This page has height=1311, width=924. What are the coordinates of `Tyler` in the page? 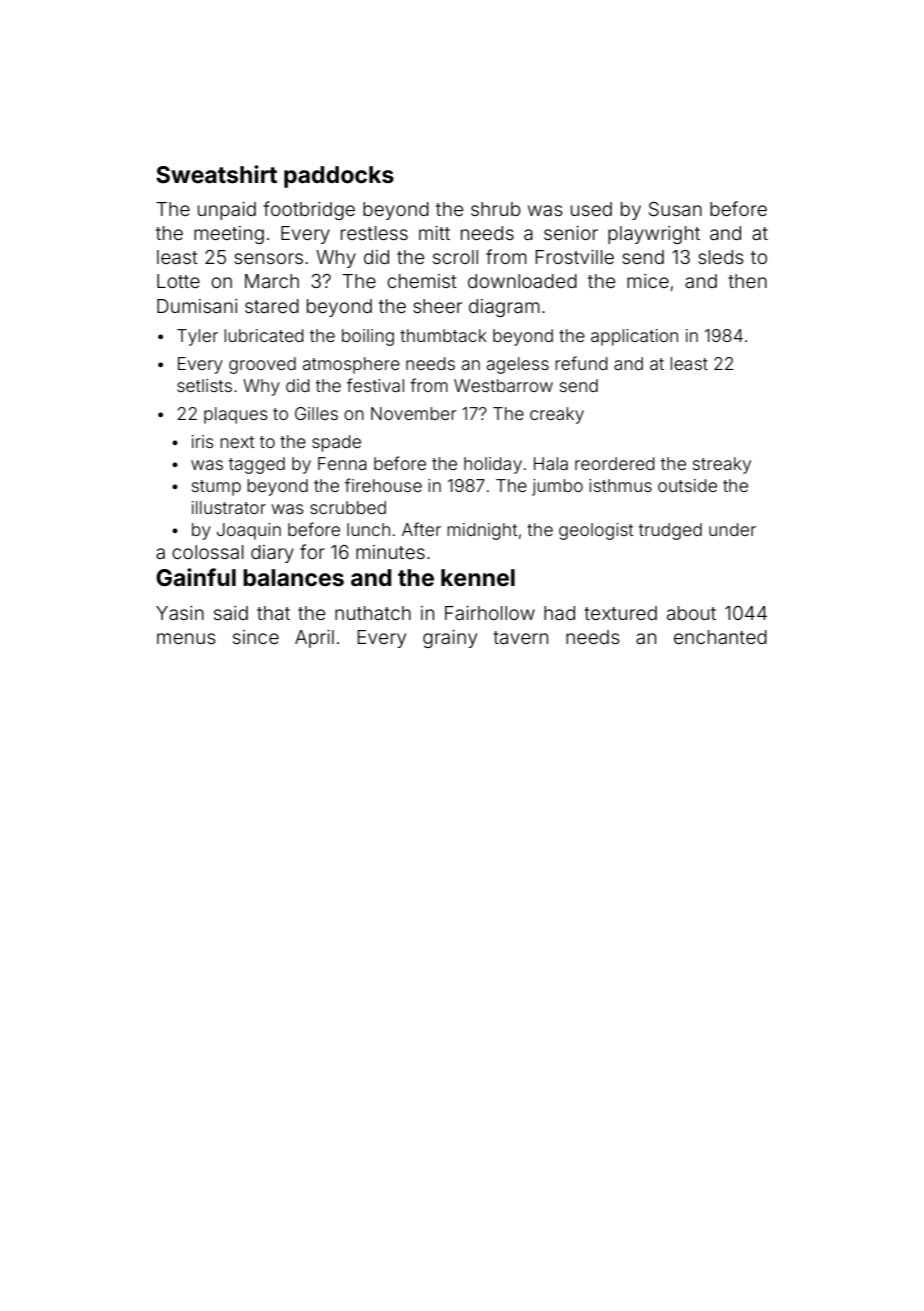 It's located at (197, 337).
